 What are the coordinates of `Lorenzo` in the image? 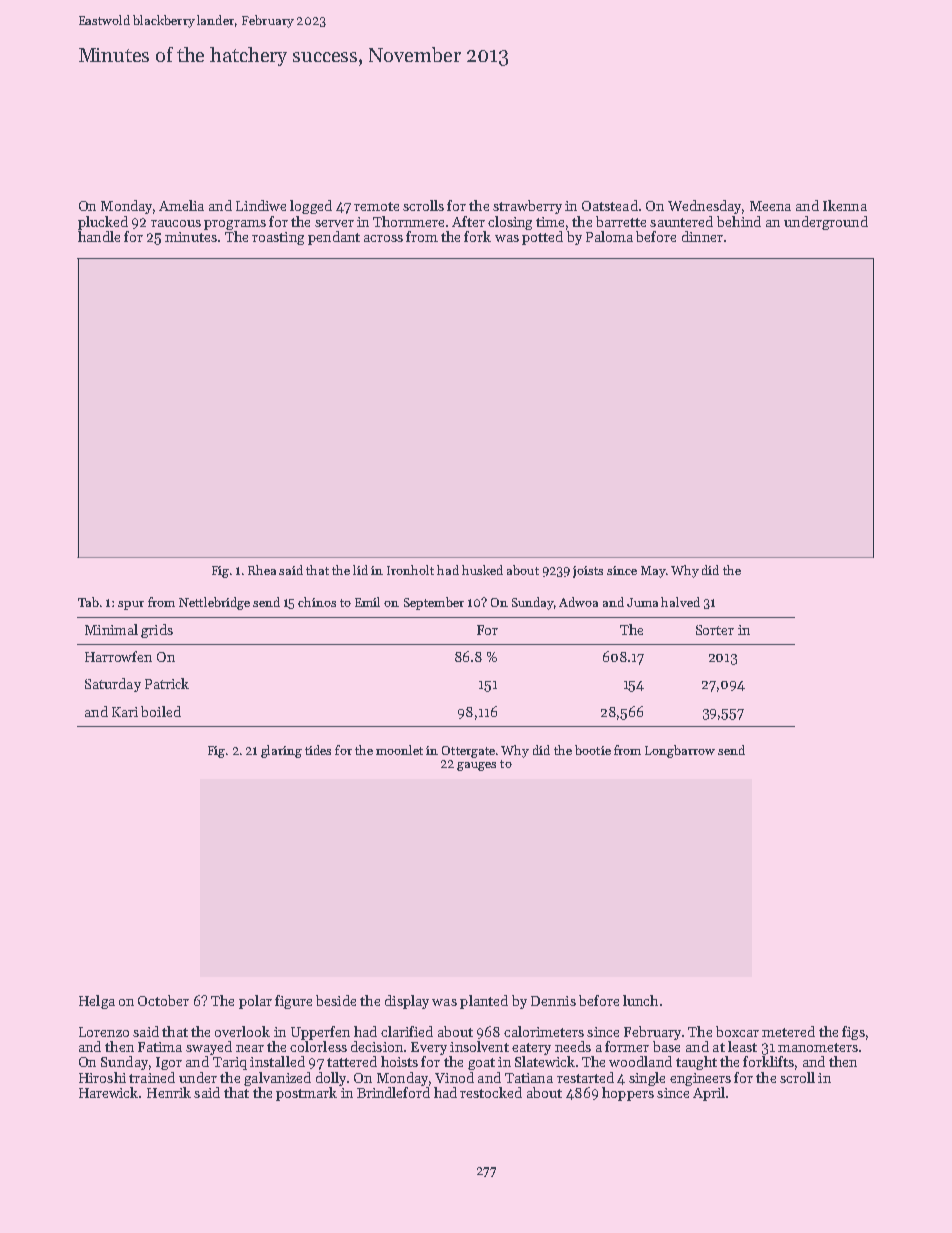 It's located at (104, 1032).
